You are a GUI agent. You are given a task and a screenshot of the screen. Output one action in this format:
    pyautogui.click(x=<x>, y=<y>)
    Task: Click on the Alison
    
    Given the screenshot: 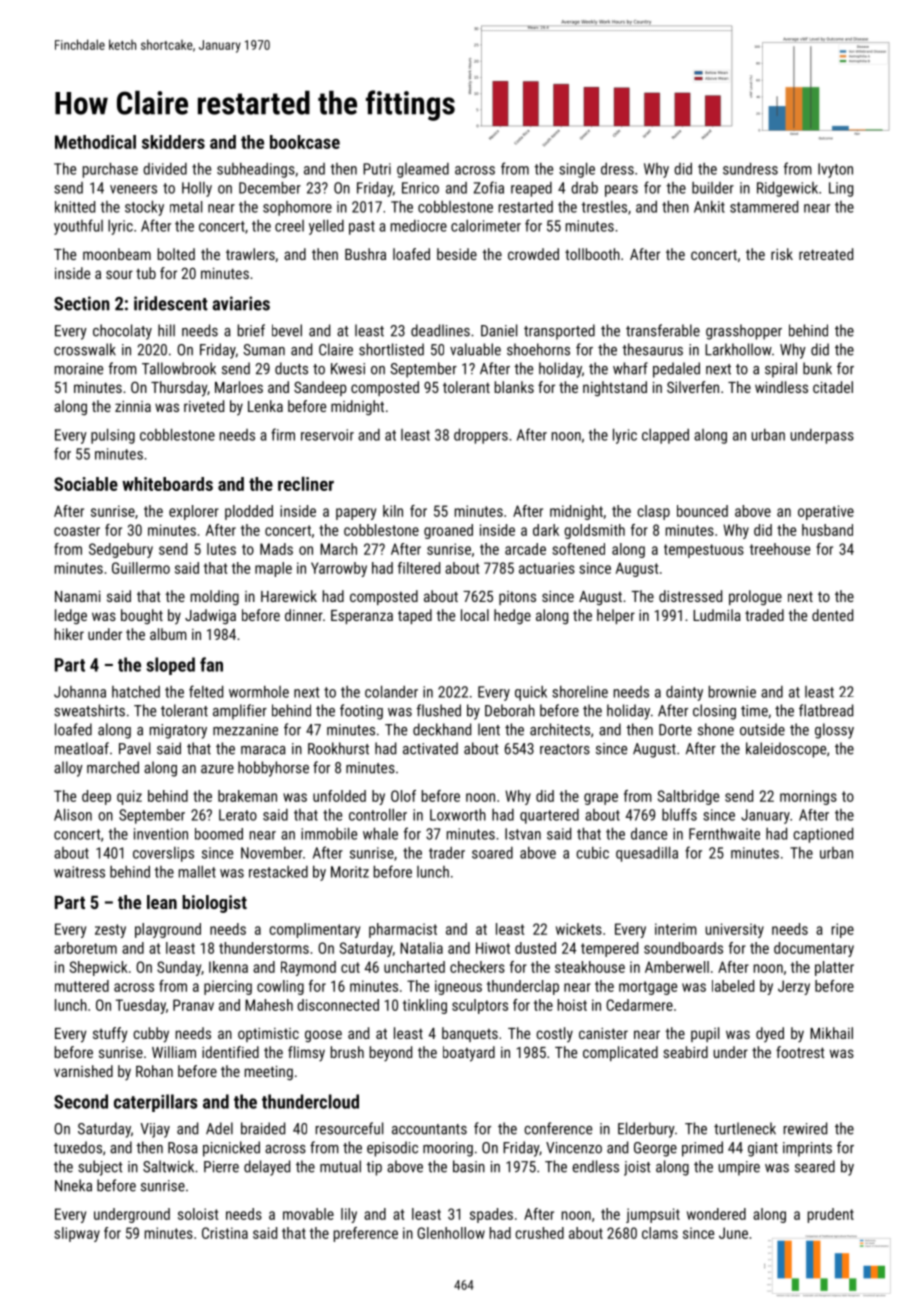 What is the action you would take?
    pyautogui.click(x=73, y=814)
